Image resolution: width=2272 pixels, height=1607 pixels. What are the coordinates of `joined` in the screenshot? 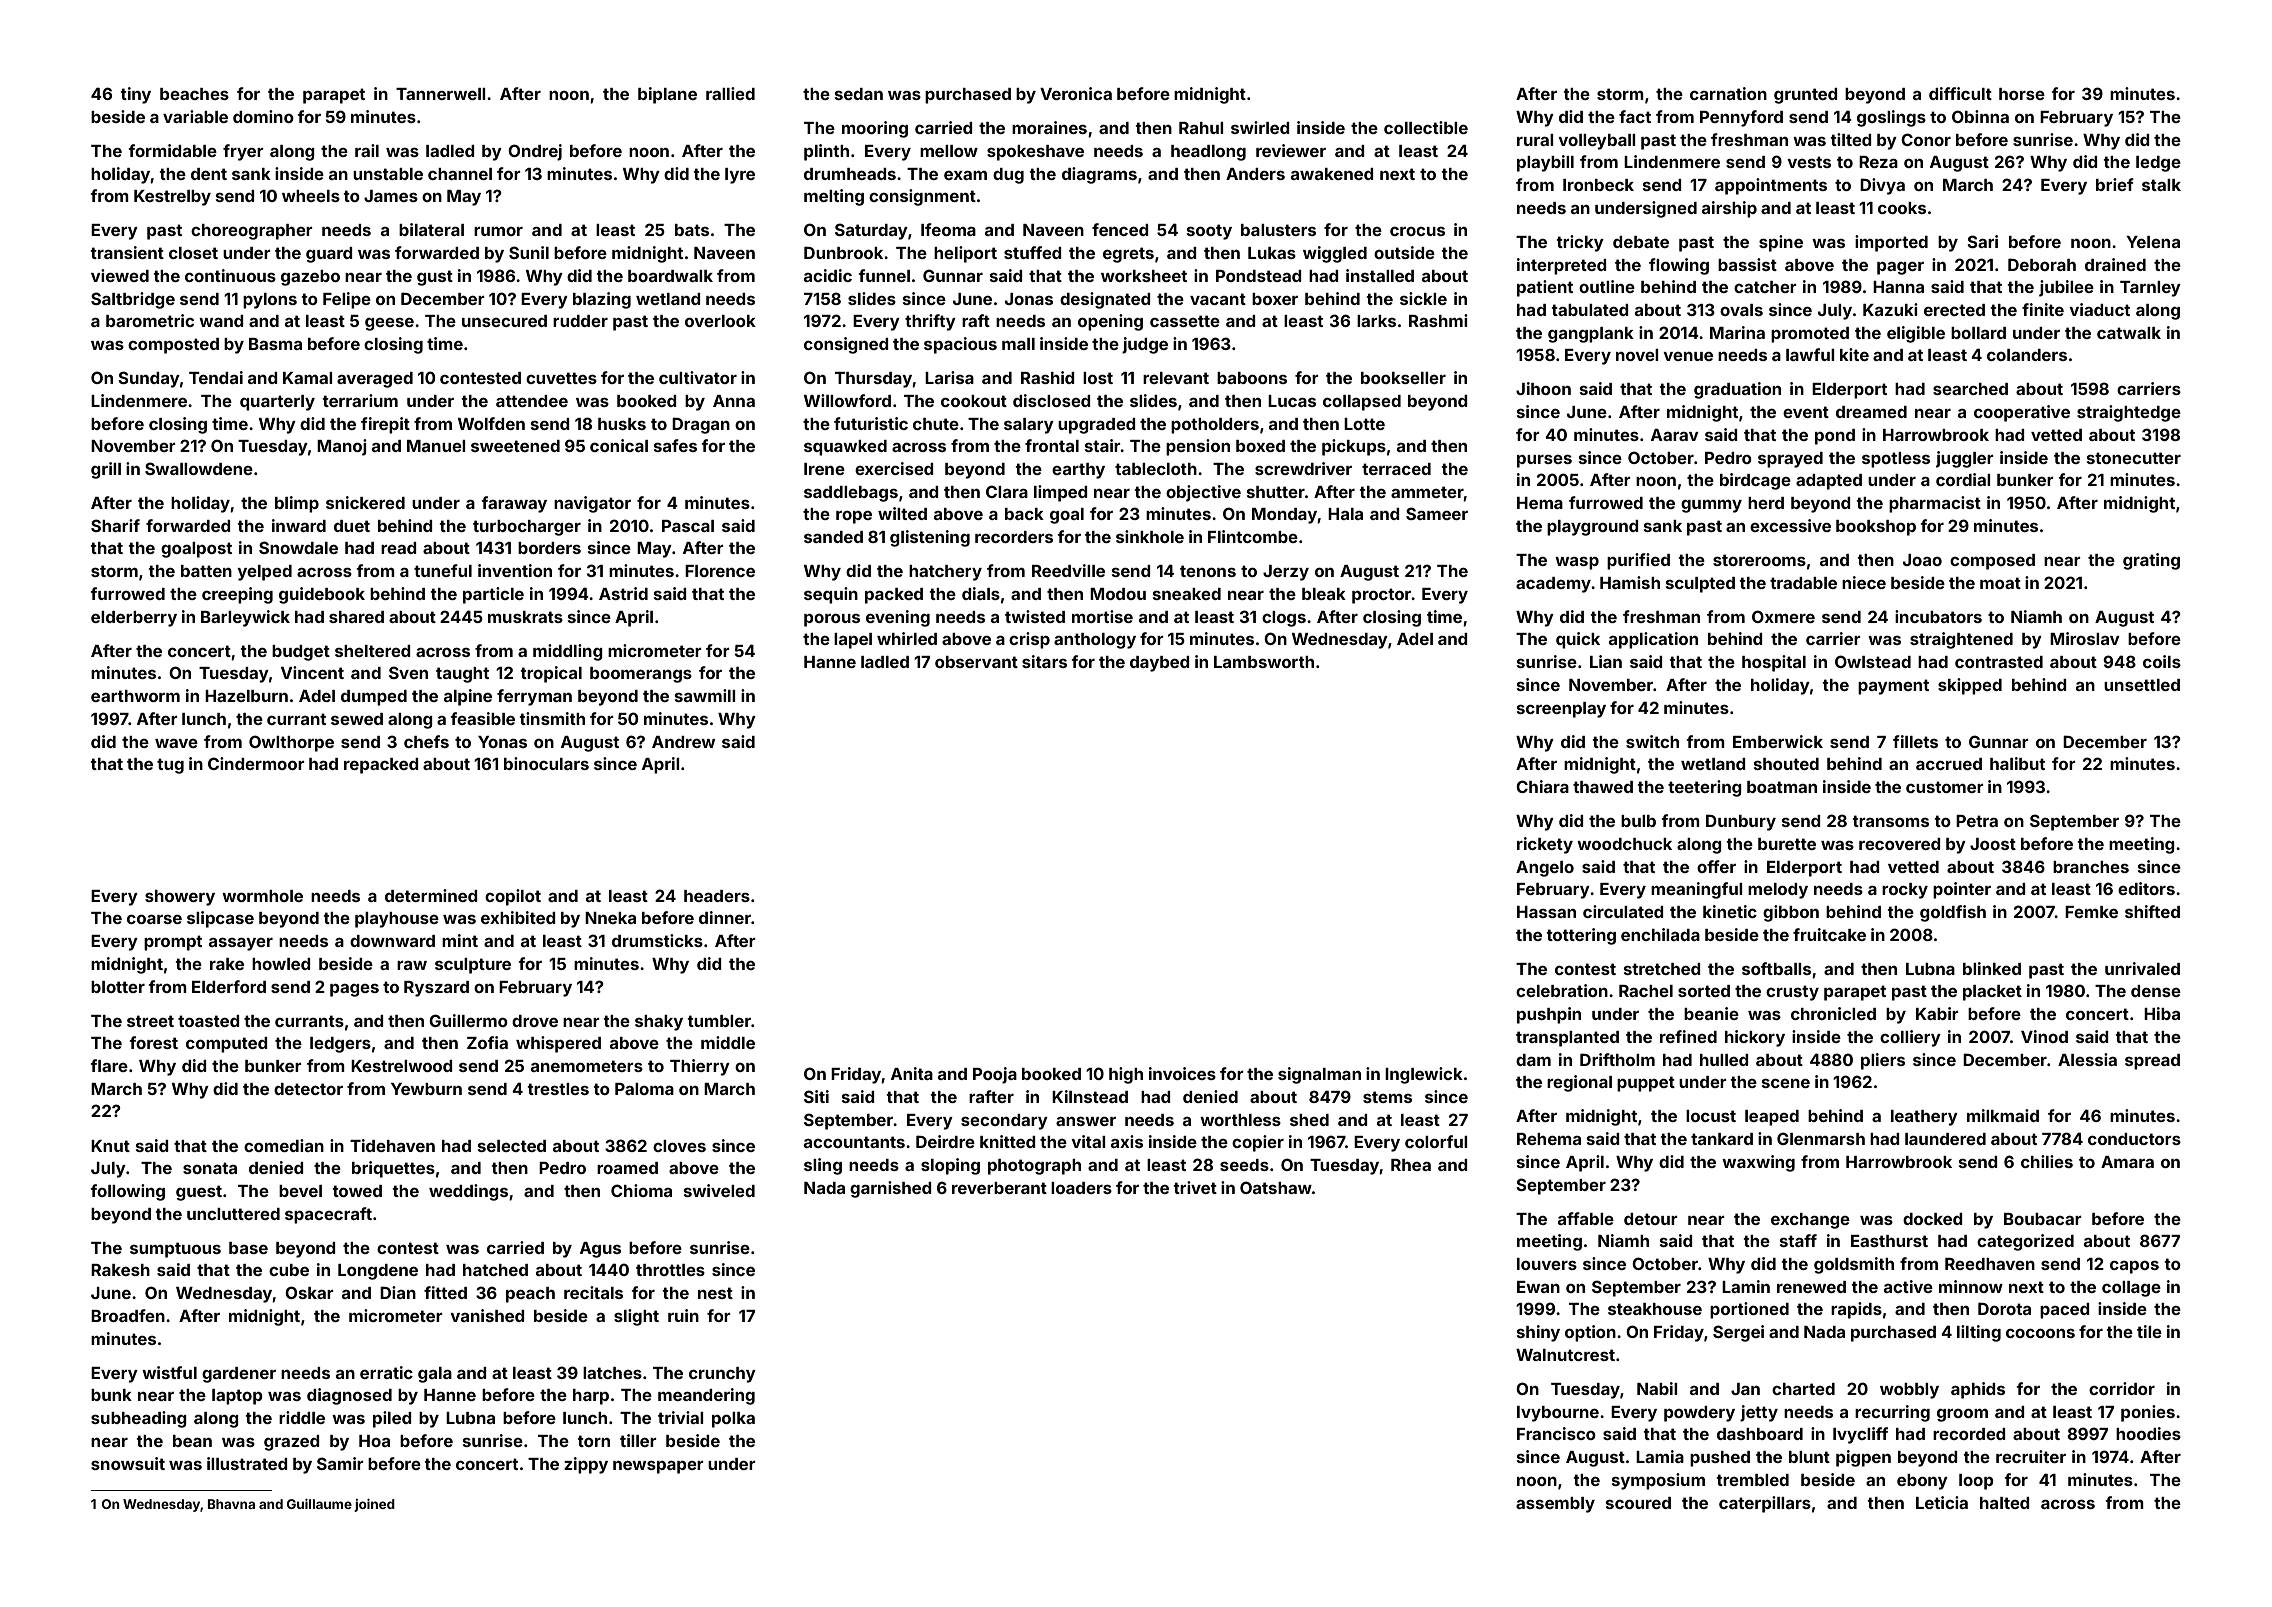 It's located at (374, 1505).
